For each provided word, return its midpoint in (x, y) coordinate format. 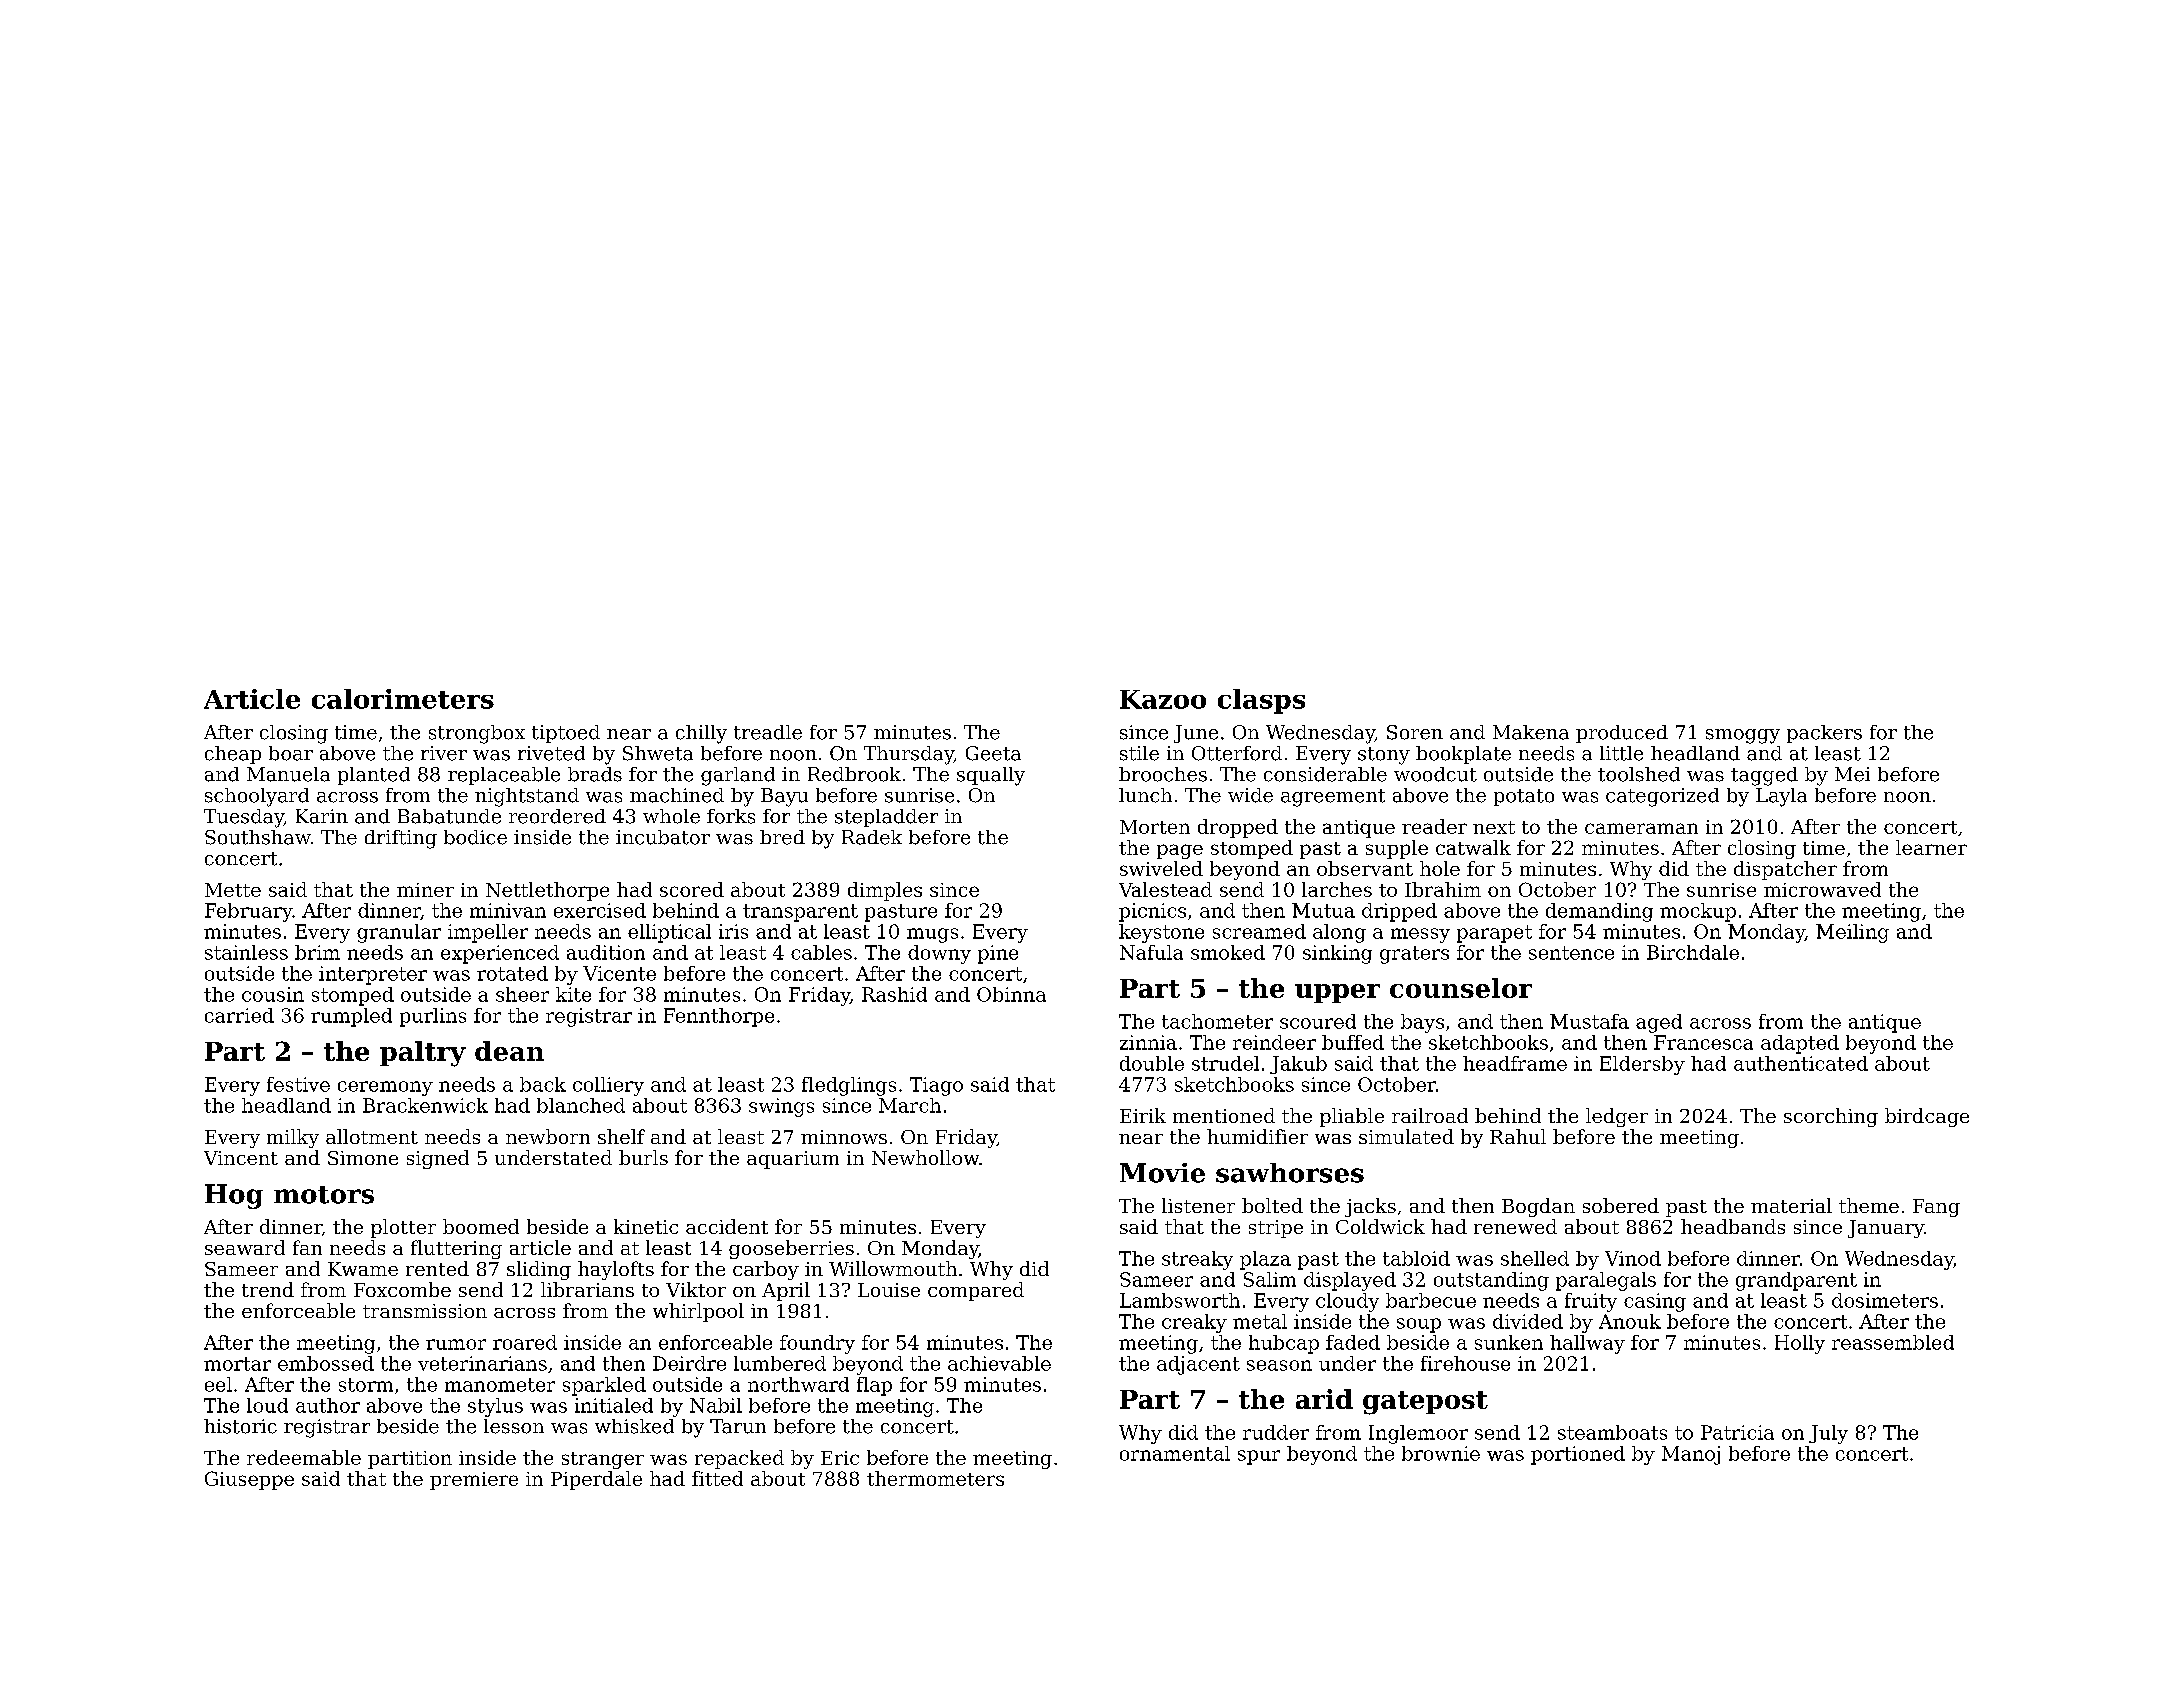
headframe (1515, 1063)
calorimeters (403, 699)
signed (438, 1159)
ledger (1617, 1117)
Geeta (993, 753)
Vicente (619, 973)
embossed (326, 1363)
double (1152, 1063)
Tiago (936, 1086)
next (1494, 827)
